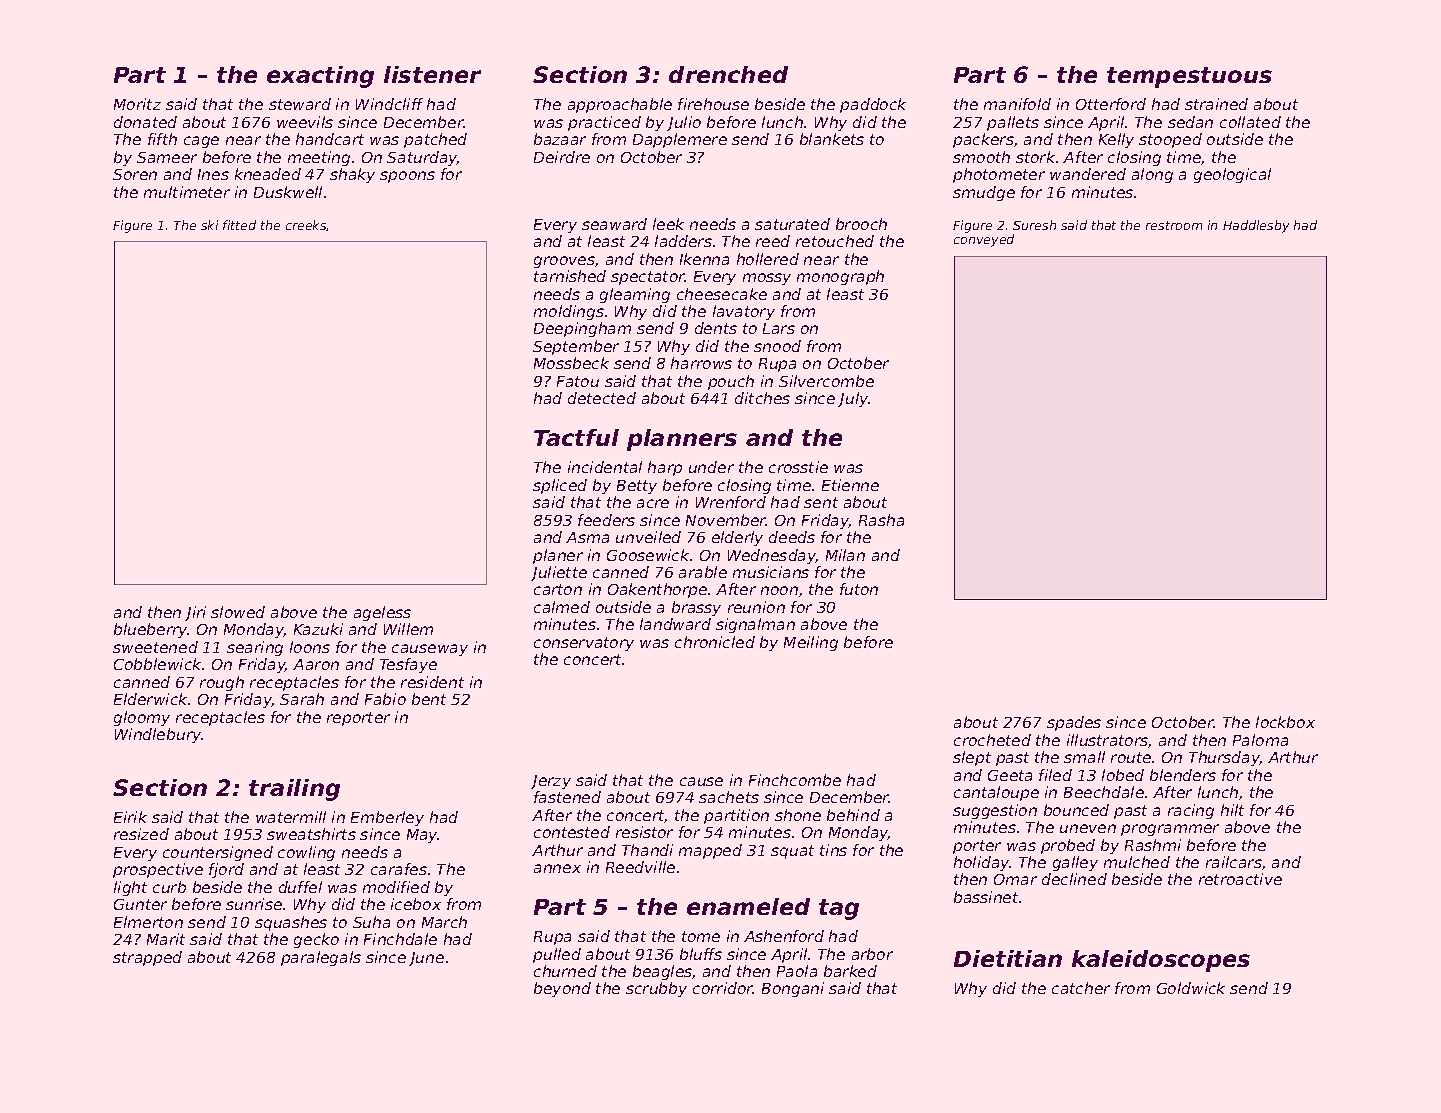 This screenshot has width=1441, height=1113. Describe the element at coordinates (320, 77) in the screenshot. I see `exacting` at that location.
